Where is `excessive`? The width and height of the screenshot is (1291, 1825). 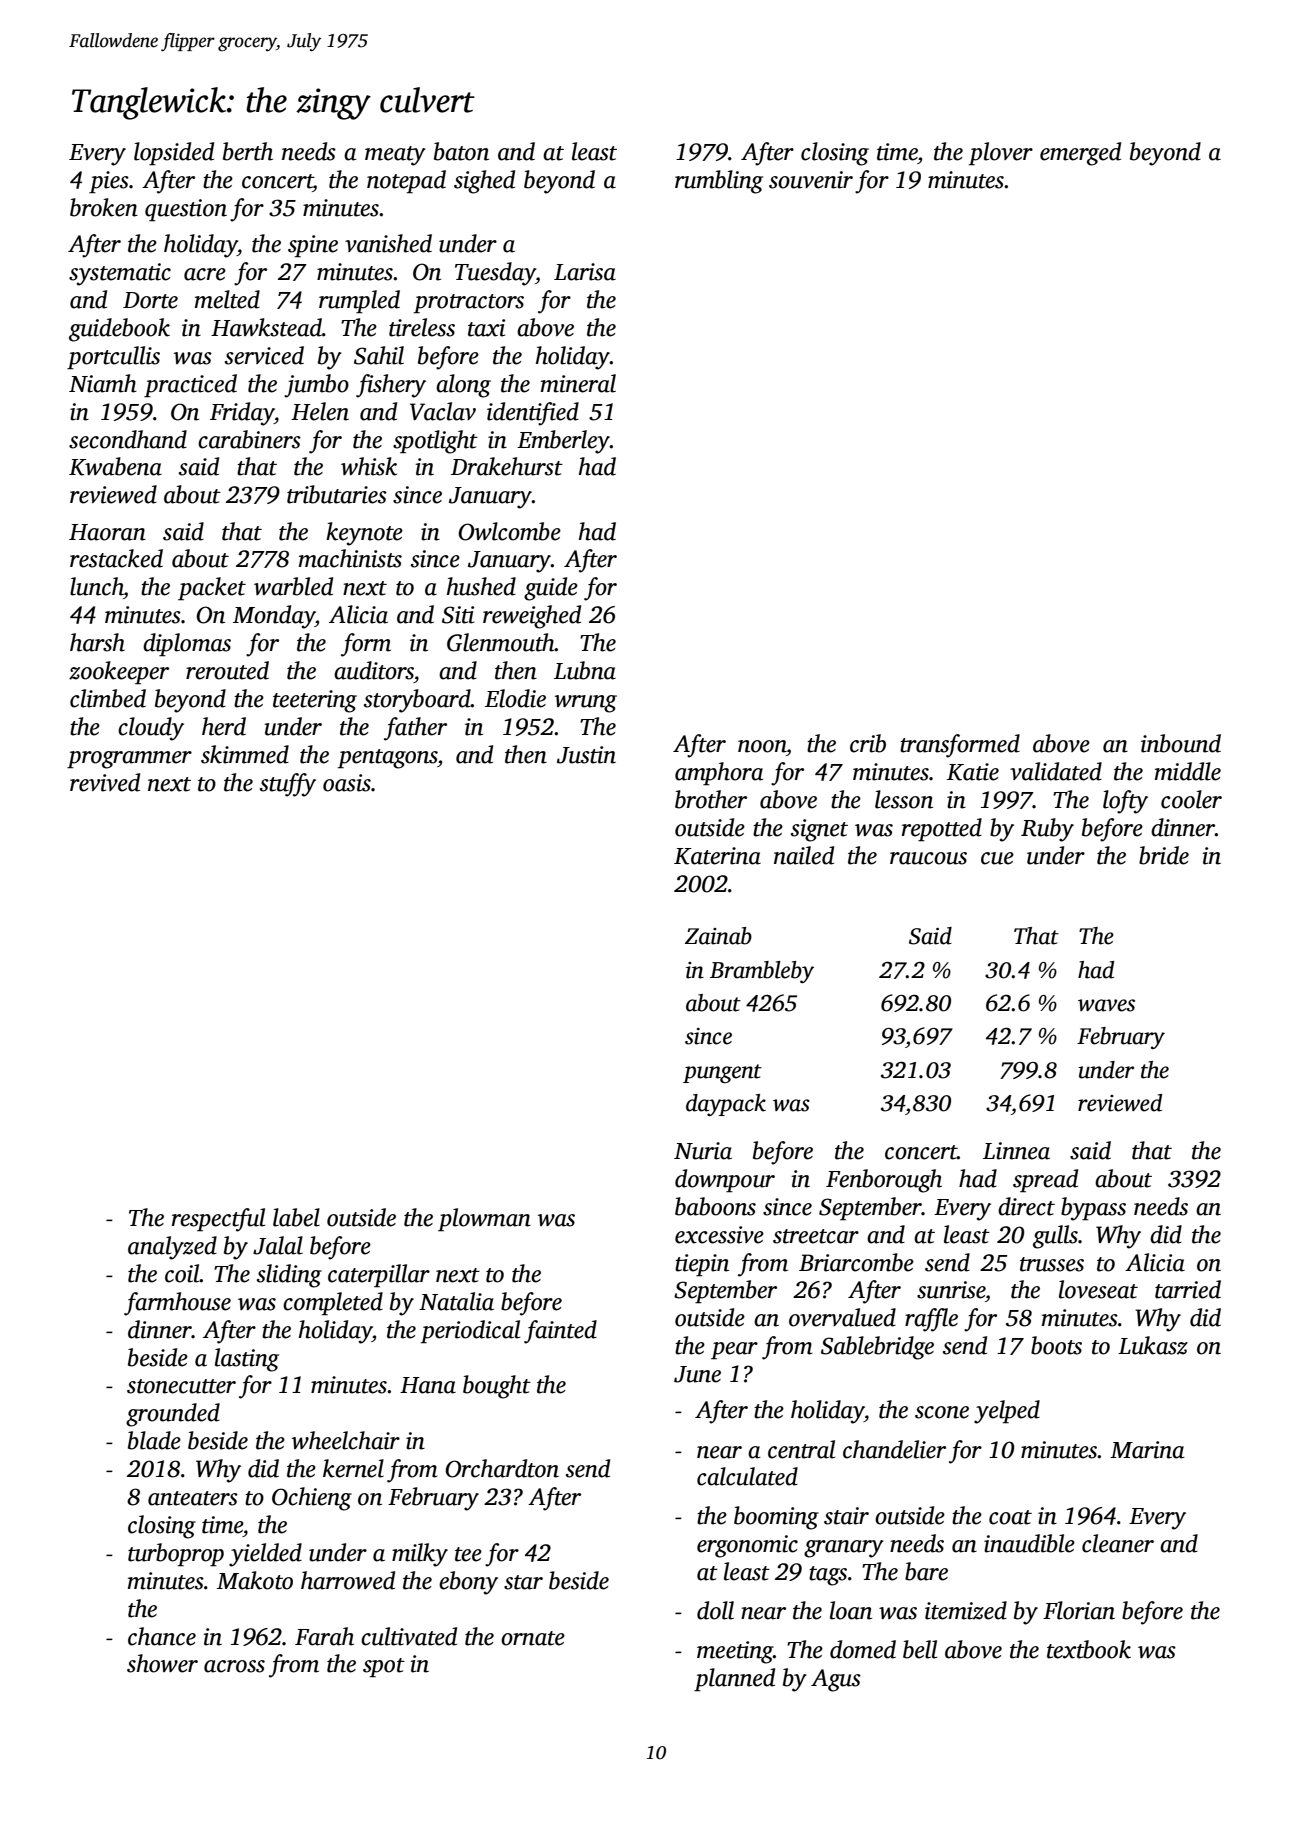 excessive is located at coordinates (719, 1235).
